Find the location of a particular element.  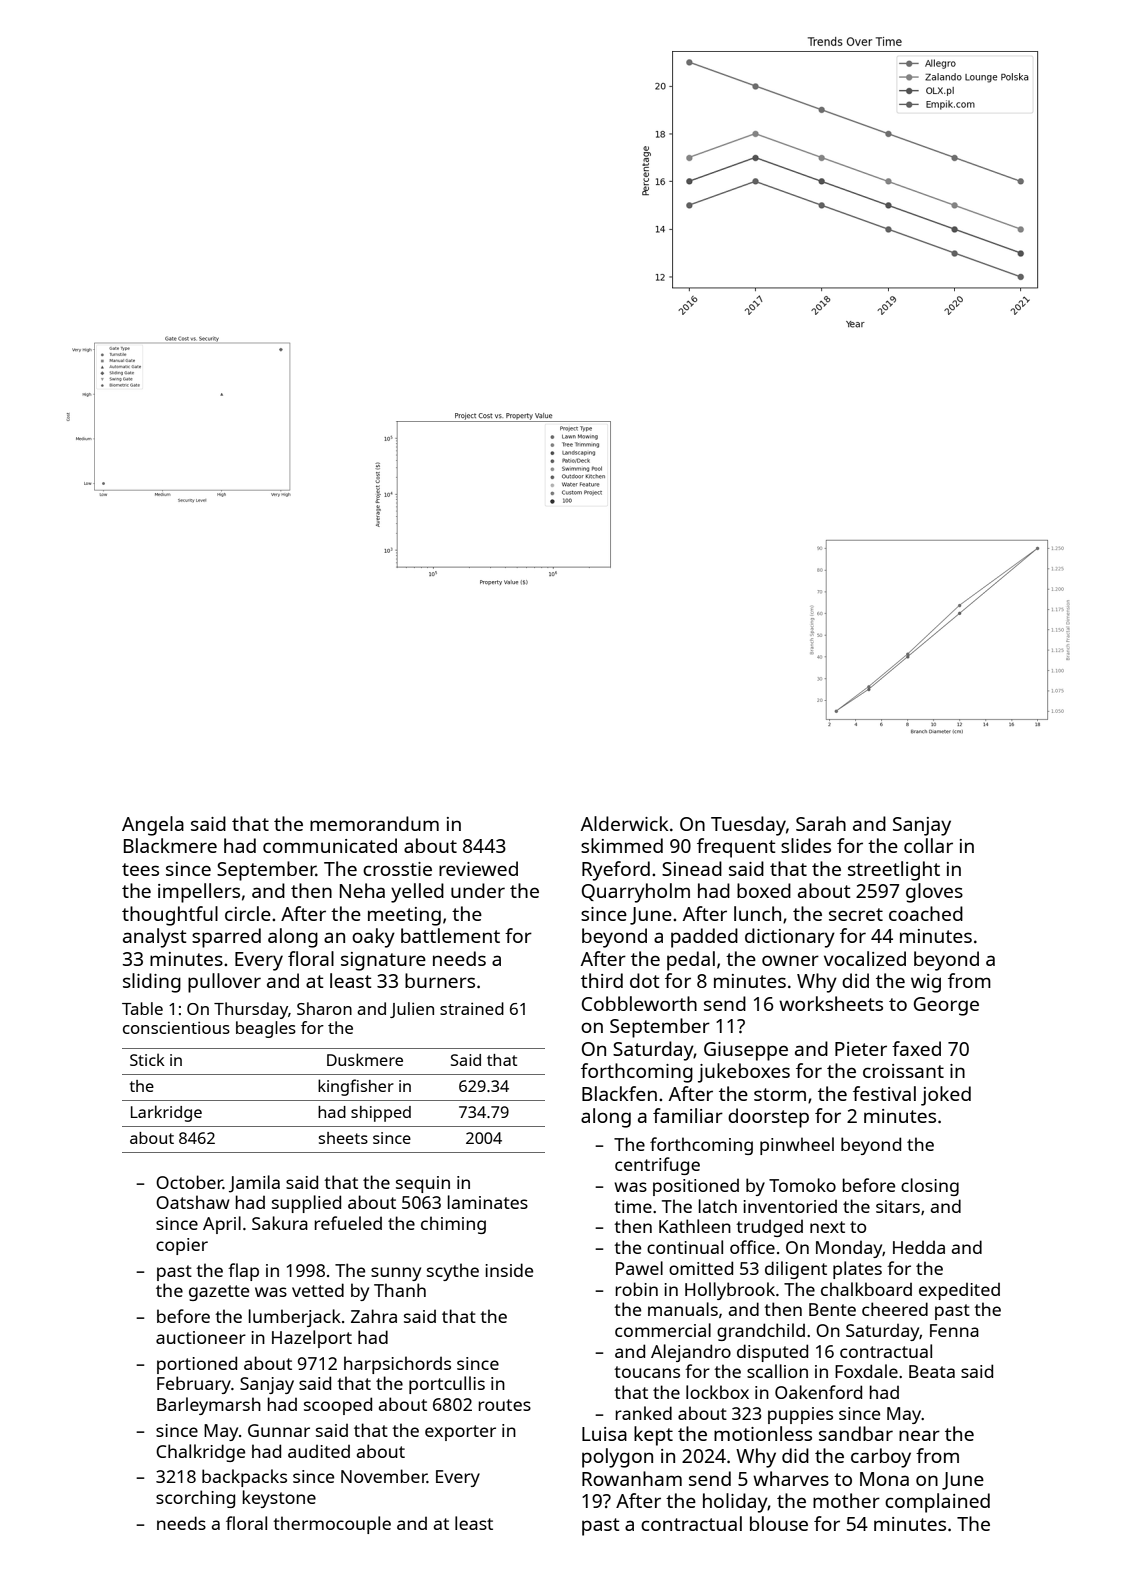

thermocouple is located at coordinates (332, 1525).
